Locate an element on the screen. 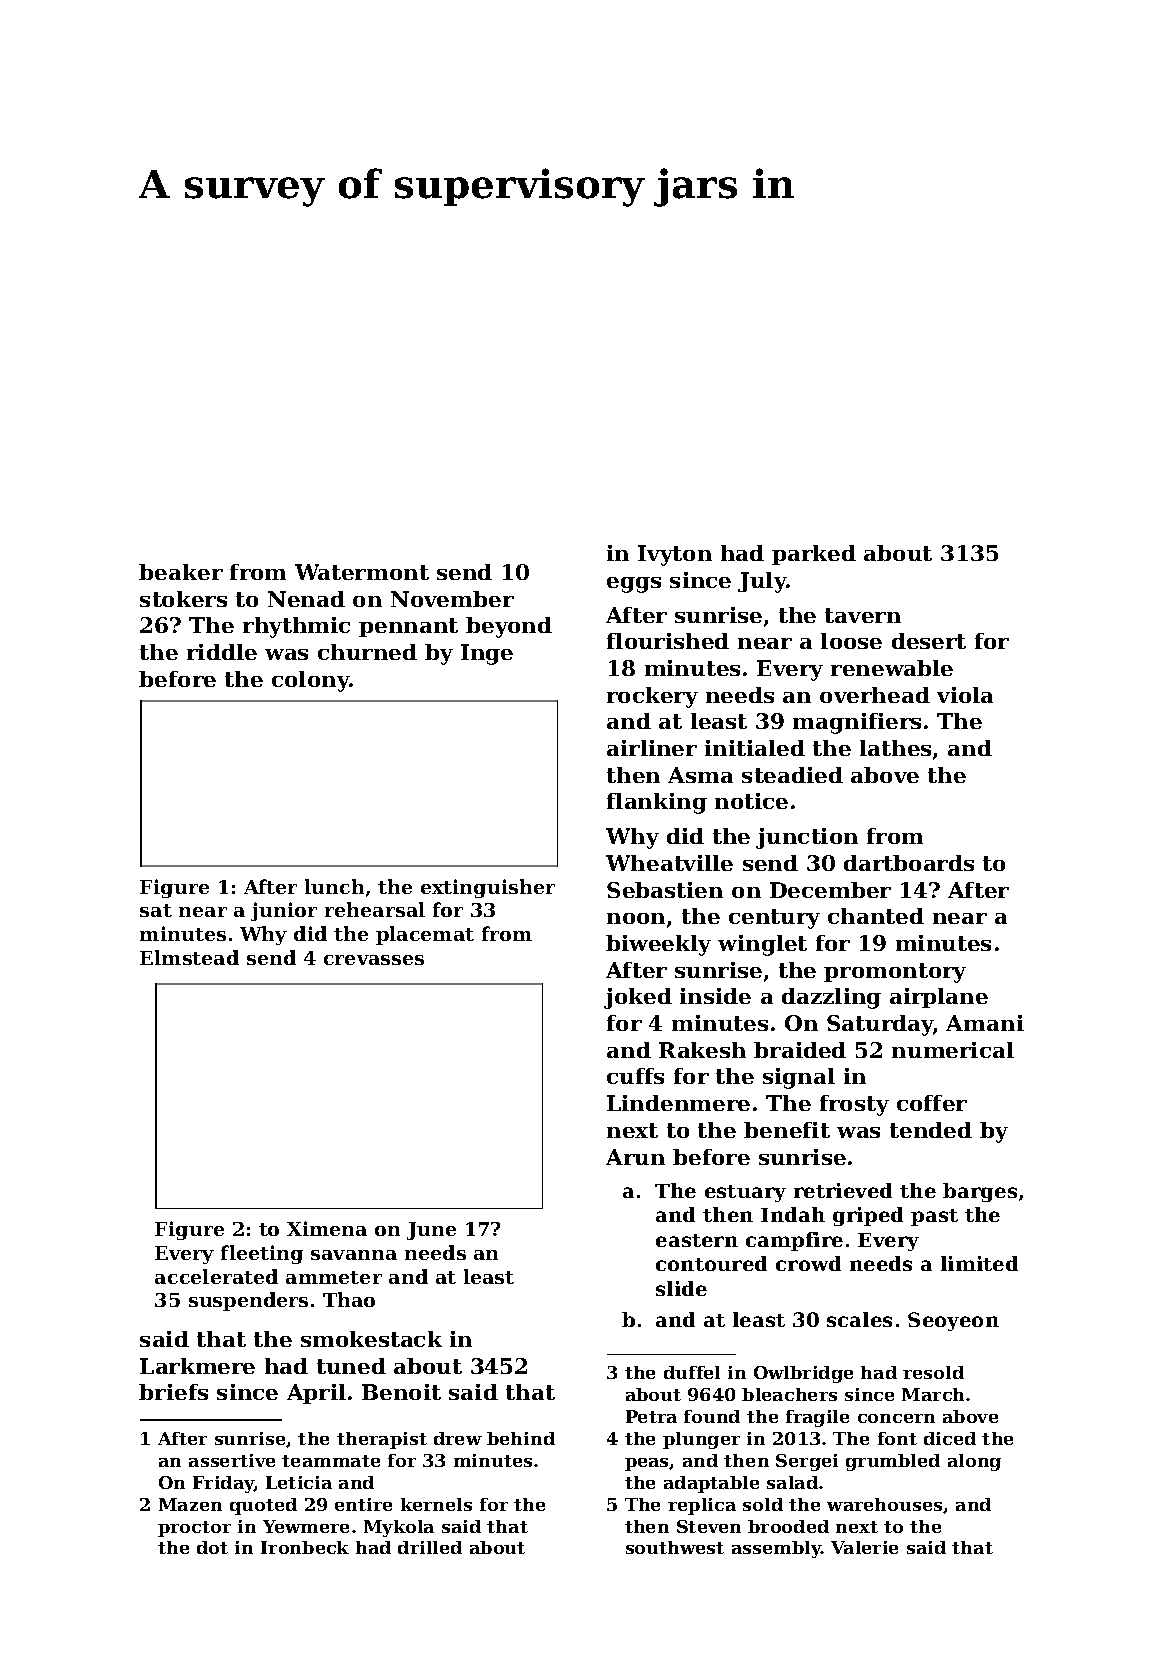  drilled is located at coordinates (430, 1547).
